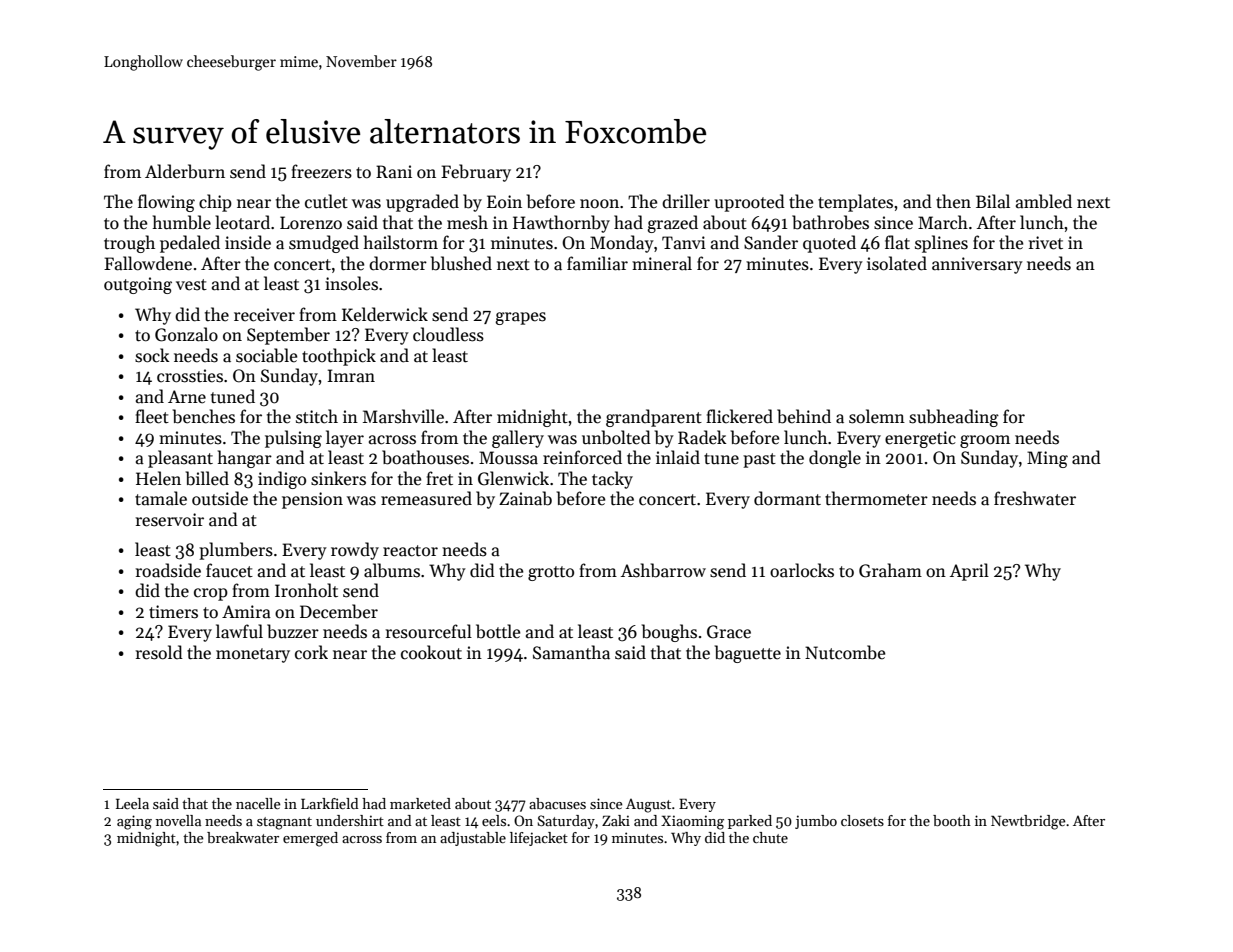 The width and height of the page is (1233, 952). Describe the element at coordinates (185, 171) in the page. I see `Alderburn` at that location.
